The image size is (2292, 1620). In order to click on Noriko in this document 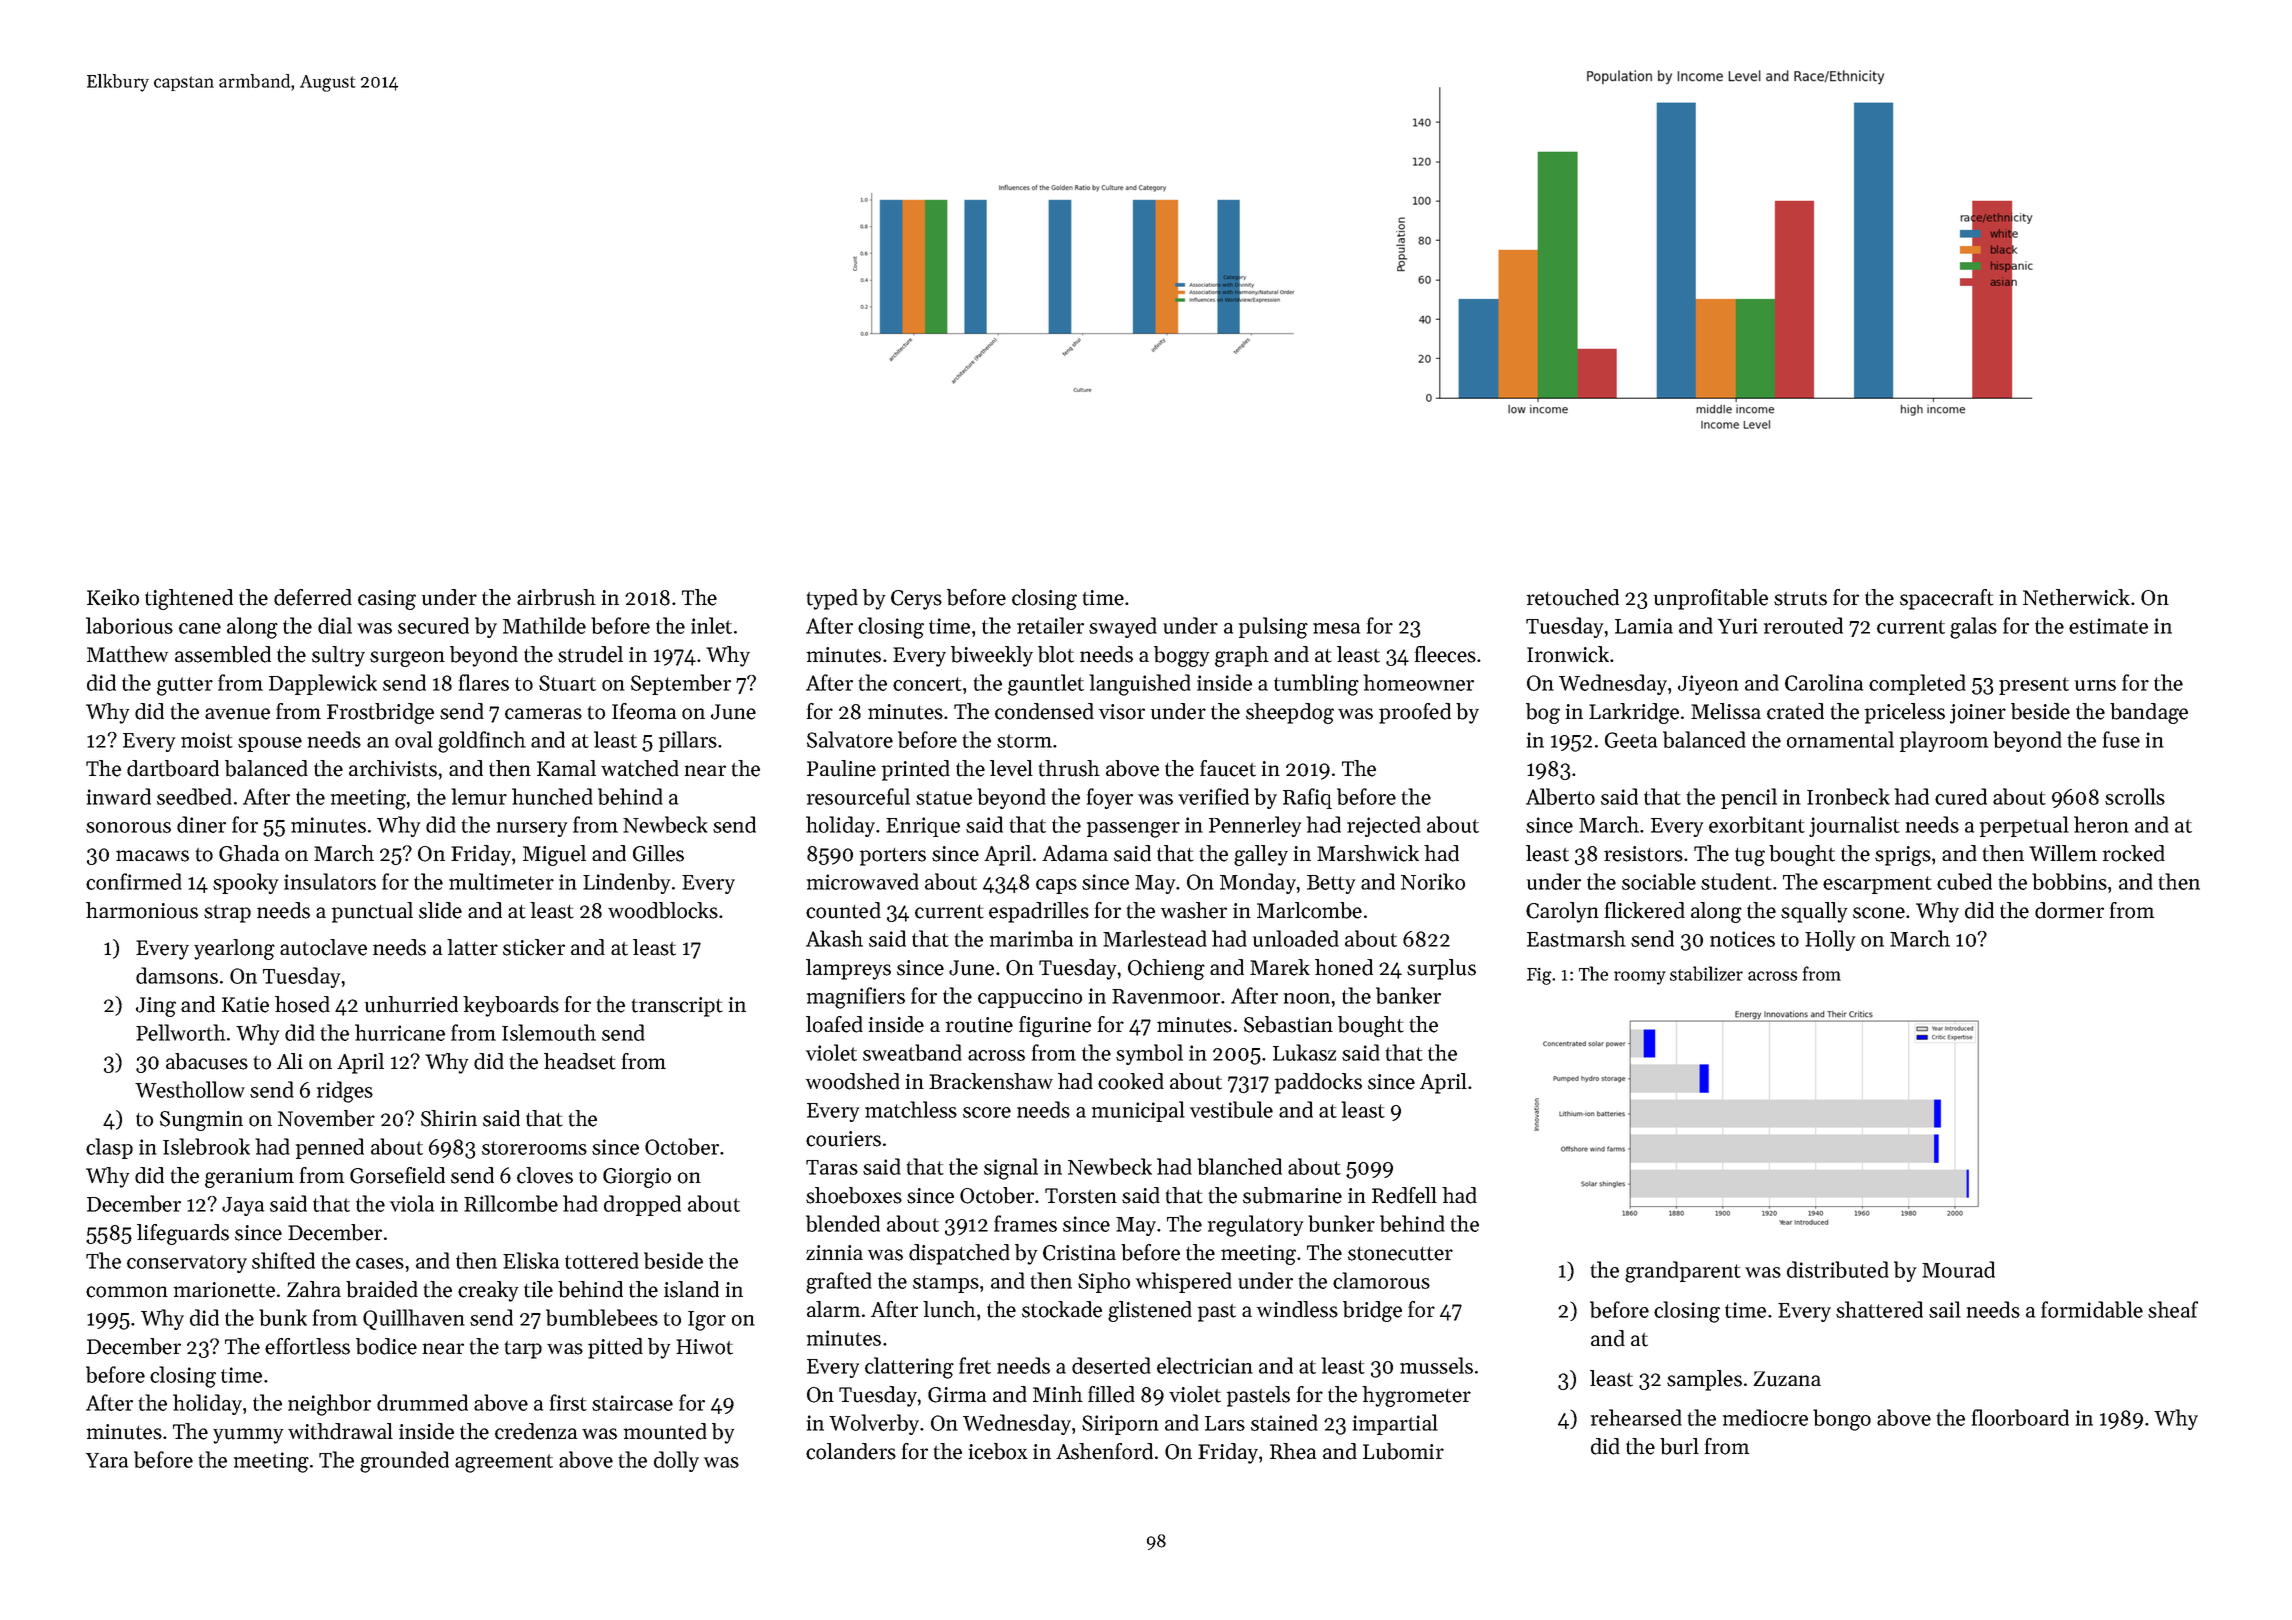, I will do `click(1433, 881)`.
